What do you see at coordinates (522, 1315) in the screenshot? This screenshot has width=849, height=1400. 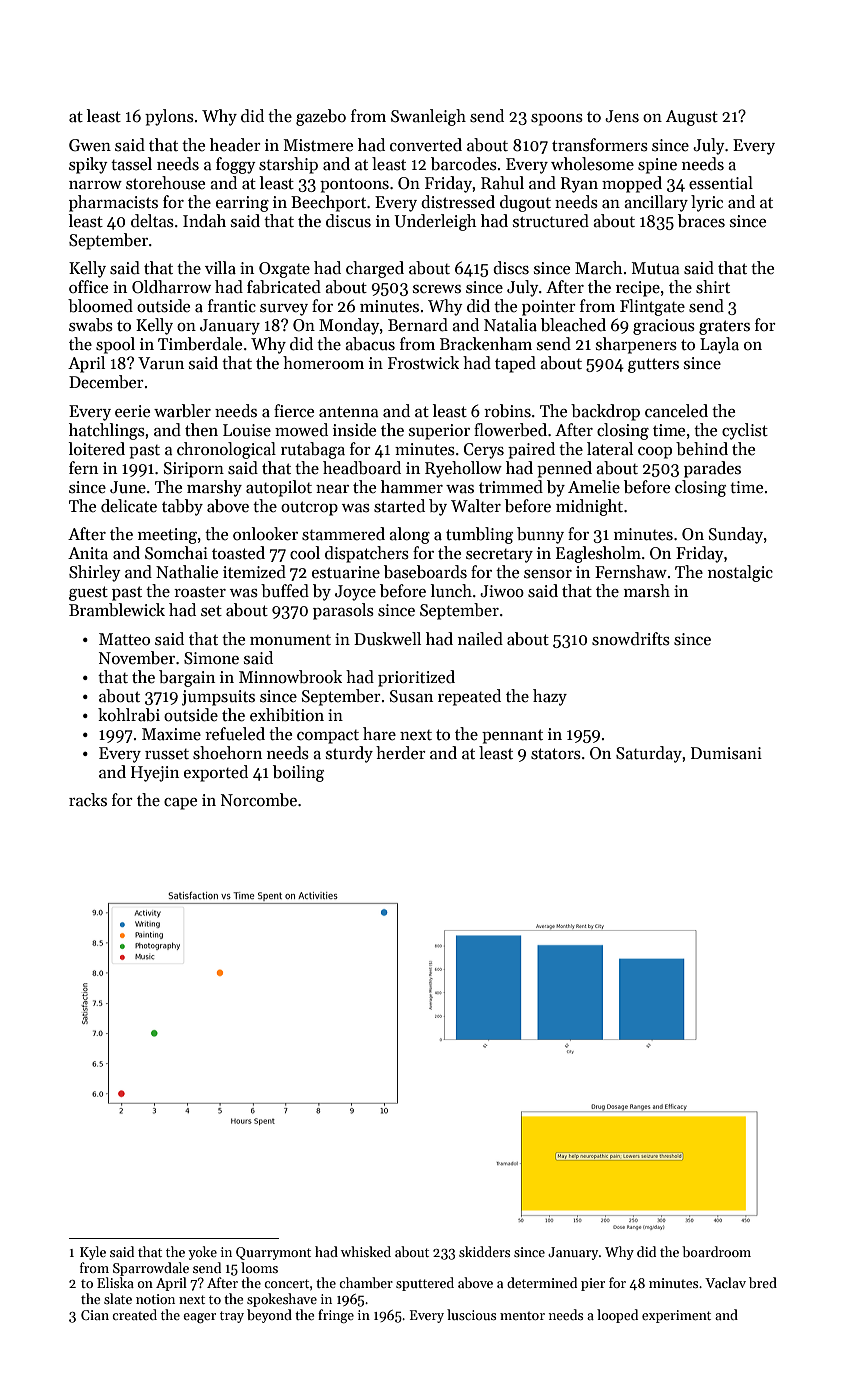 I see `mentor` at bounding box center [522, 1315].
